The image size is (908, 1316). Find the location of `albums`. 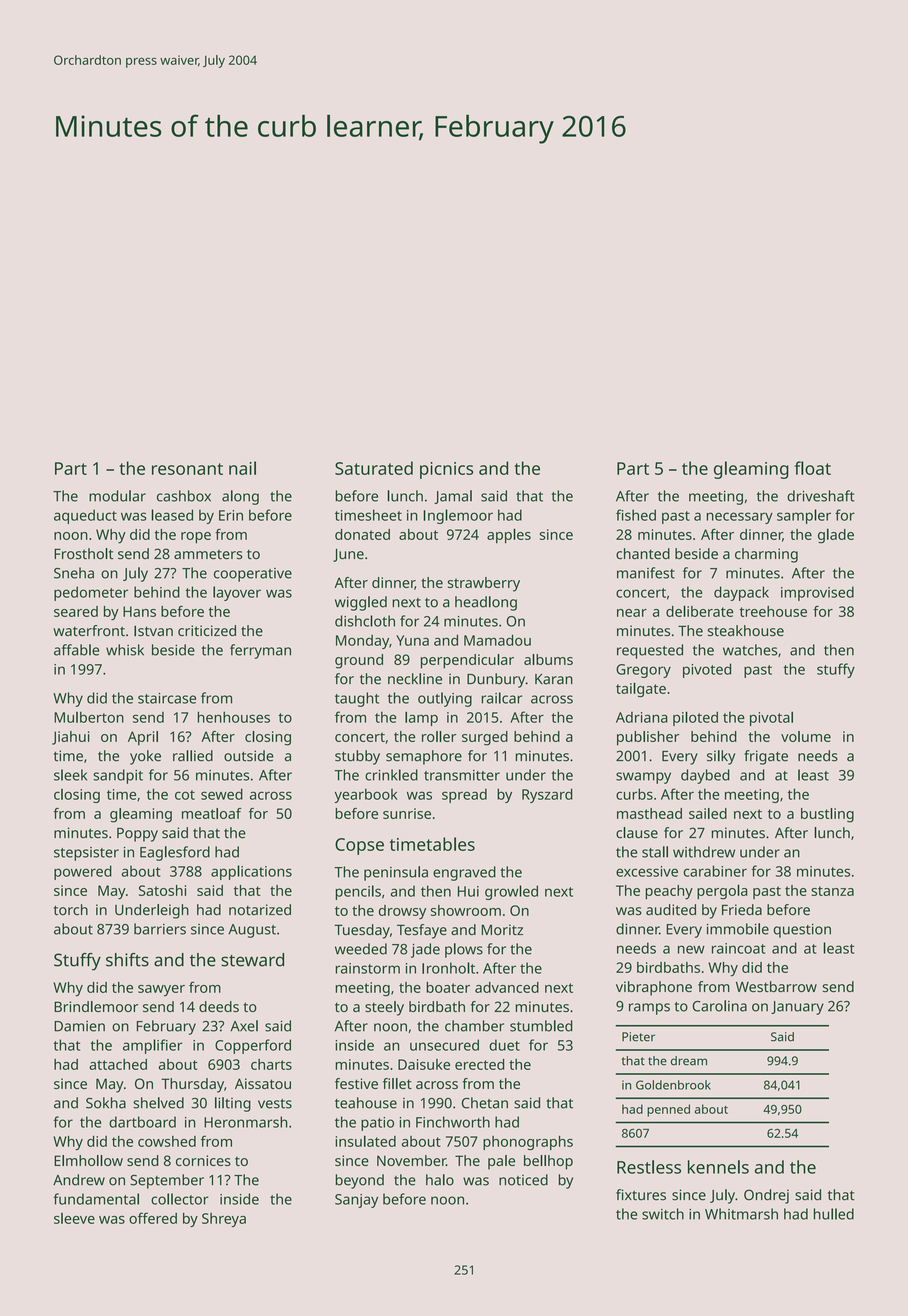

albums is located at coordinates (548, 659).
